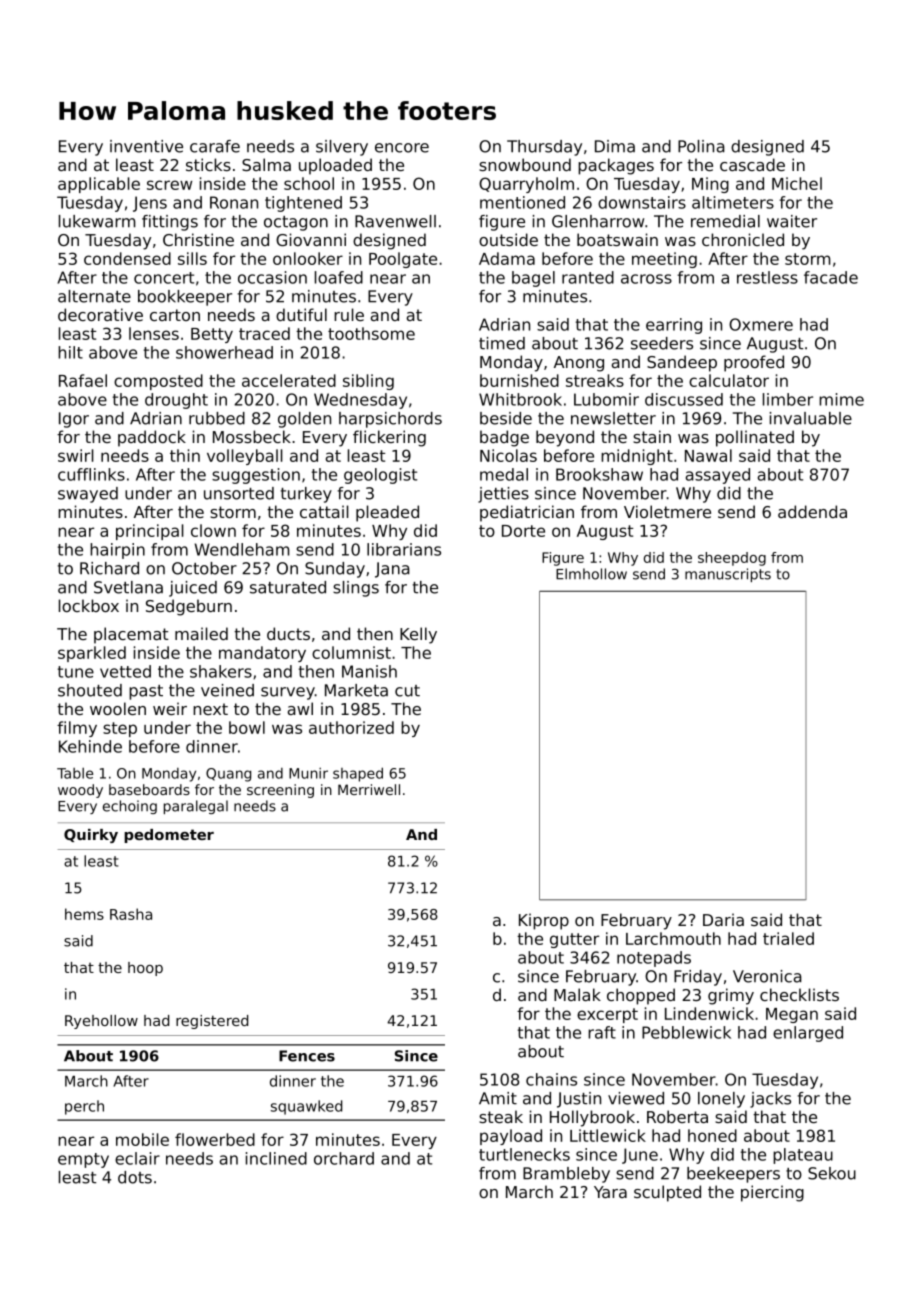 Image resolution: width=924 pixels, height=1308 pixels. I want to click on Amit, so click(498, 1098).
